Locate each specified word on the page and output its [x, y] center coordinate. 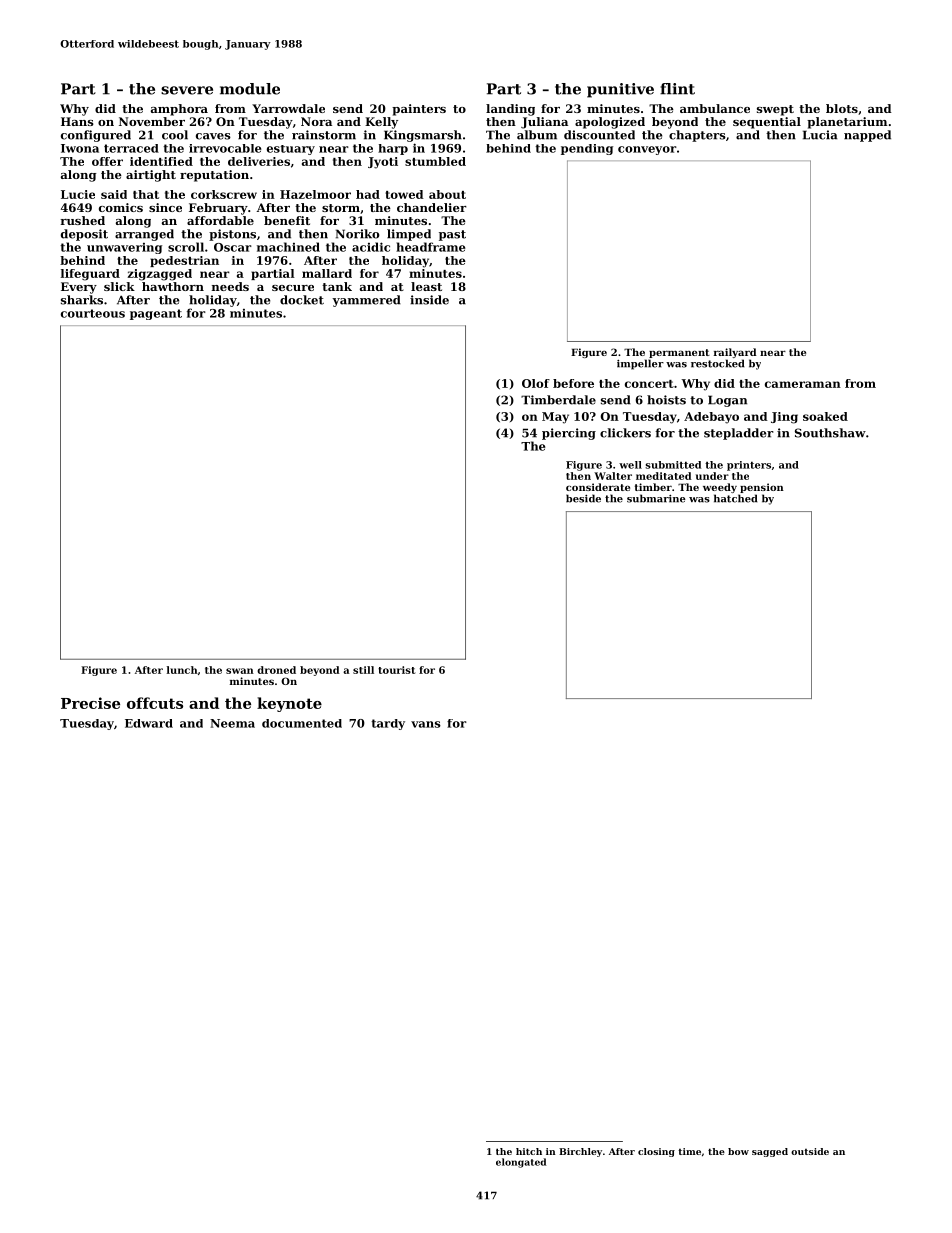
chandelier [432, 207]
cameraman [803, 384]
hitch [529, 1151]
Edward [149, 723]
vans [426, 724]
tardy [388, 724]
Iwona [80, 148]
